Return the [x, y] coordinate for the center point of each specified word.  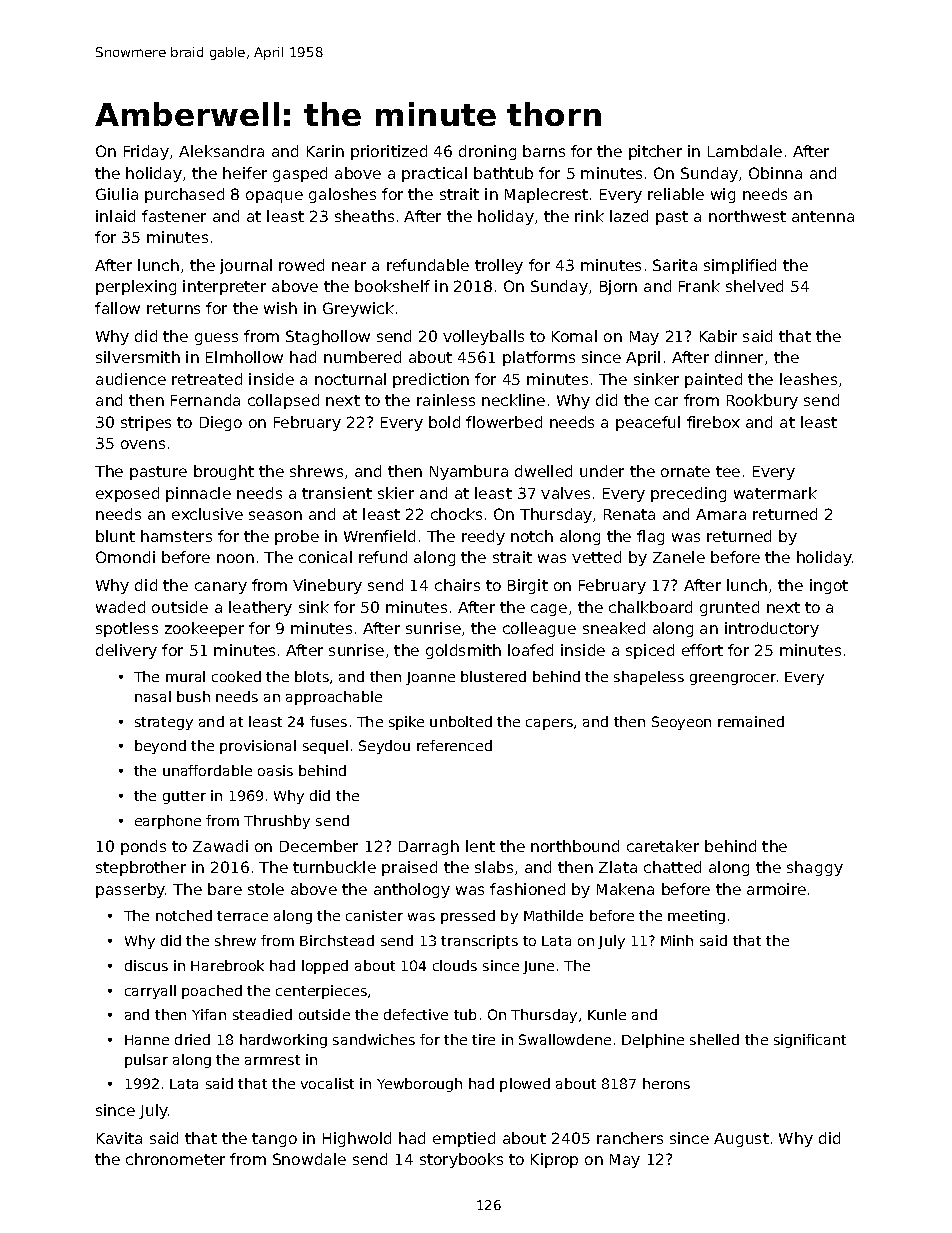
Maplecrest [546, 195]
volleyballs [483, 337]
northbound [575, 846]
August [741, 1140]
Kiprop [554, 1160]
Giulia [117, 194]
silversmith [138, 357]
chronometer [175, 1159]
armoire [776, 889]
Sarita [675, 265]
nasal [153, 696]
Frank [699, 286]
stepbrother [141, 868]
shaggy [815, 868]
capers [549, 724]
